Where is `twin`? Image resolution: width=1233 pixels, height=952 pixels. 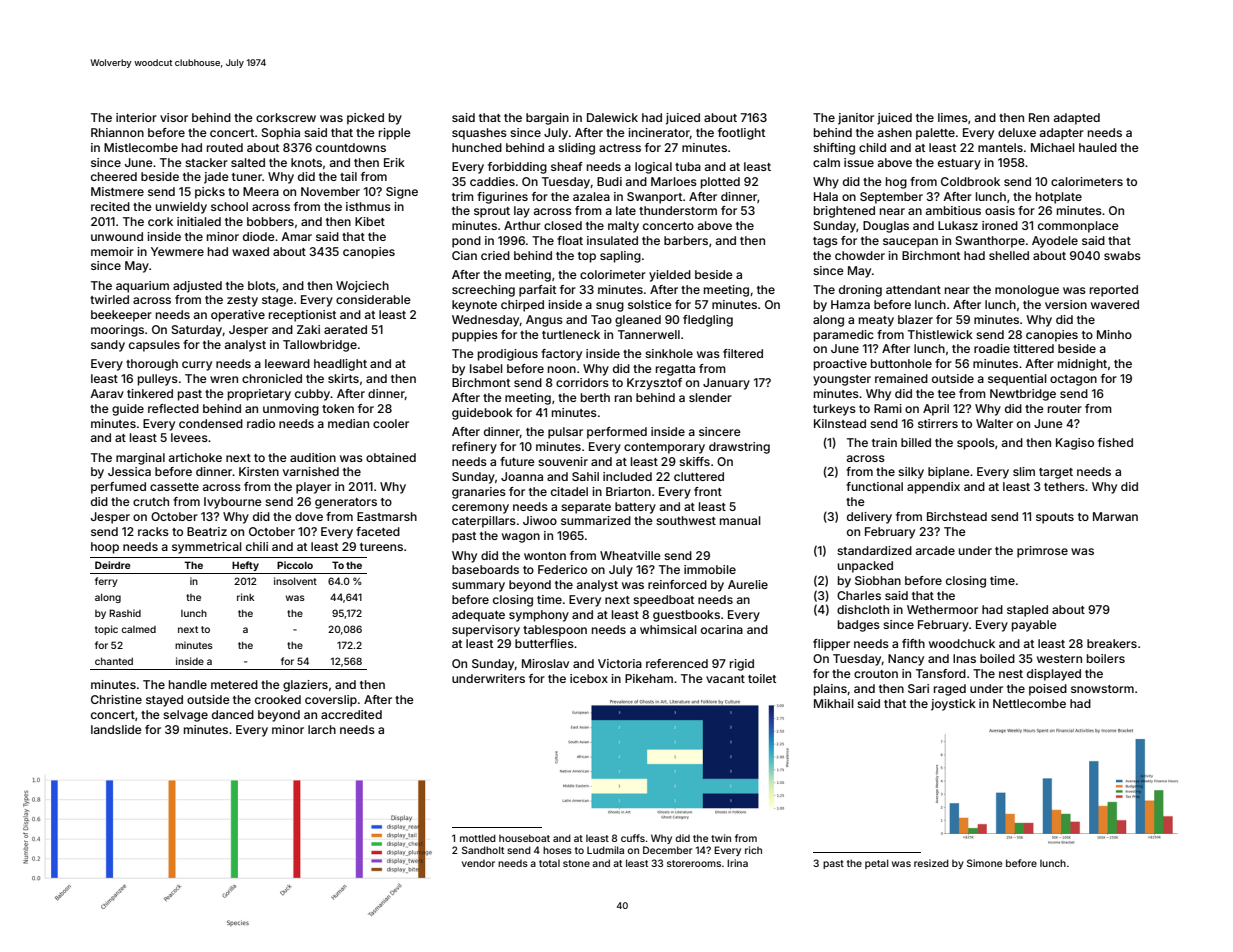 twin is located at coordinates (721, 838).
